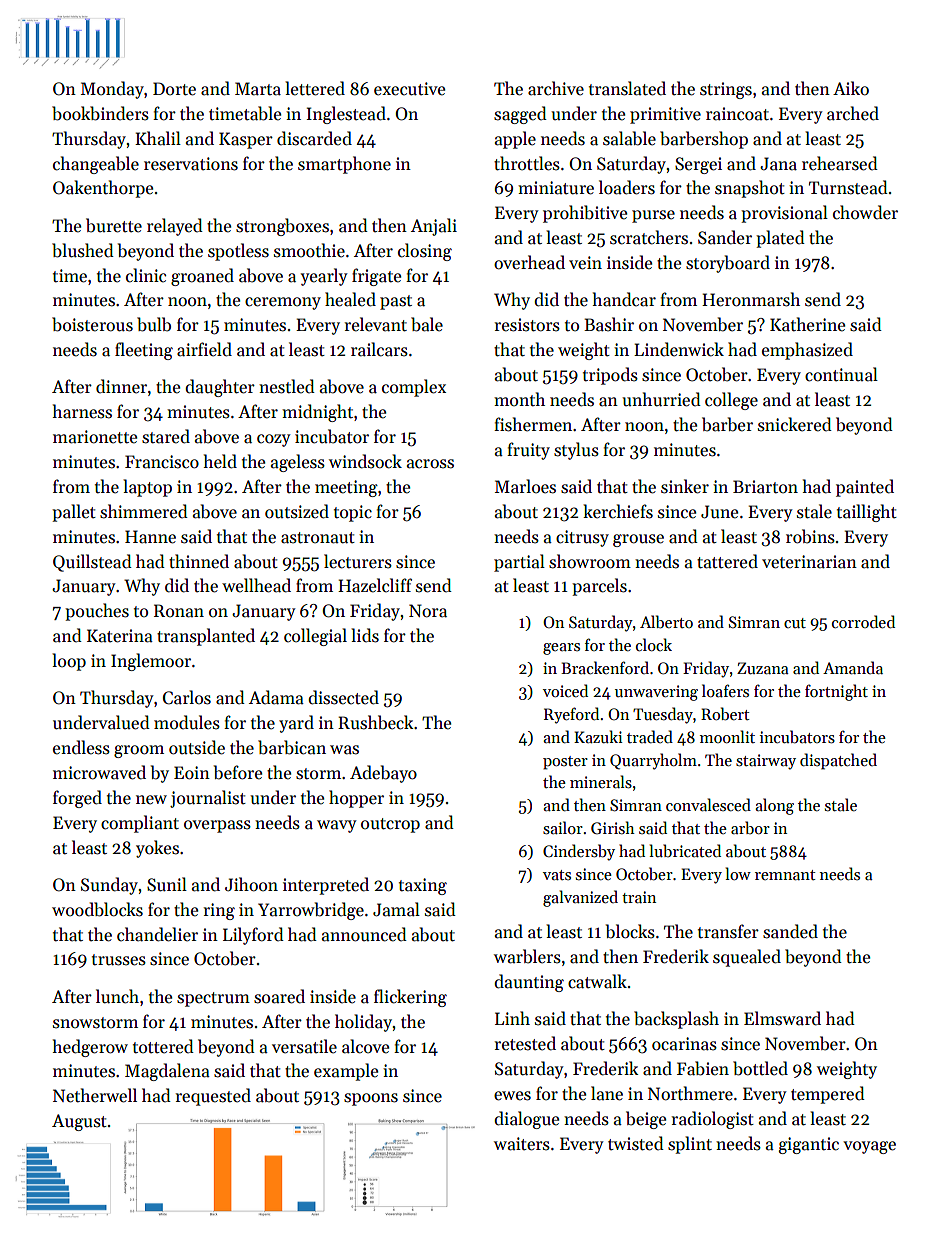 This document has height=1233, width=952. What do you see at coordinates (525, 486) in the document?
I see `Marloes` at bounding box center [525, 486].
